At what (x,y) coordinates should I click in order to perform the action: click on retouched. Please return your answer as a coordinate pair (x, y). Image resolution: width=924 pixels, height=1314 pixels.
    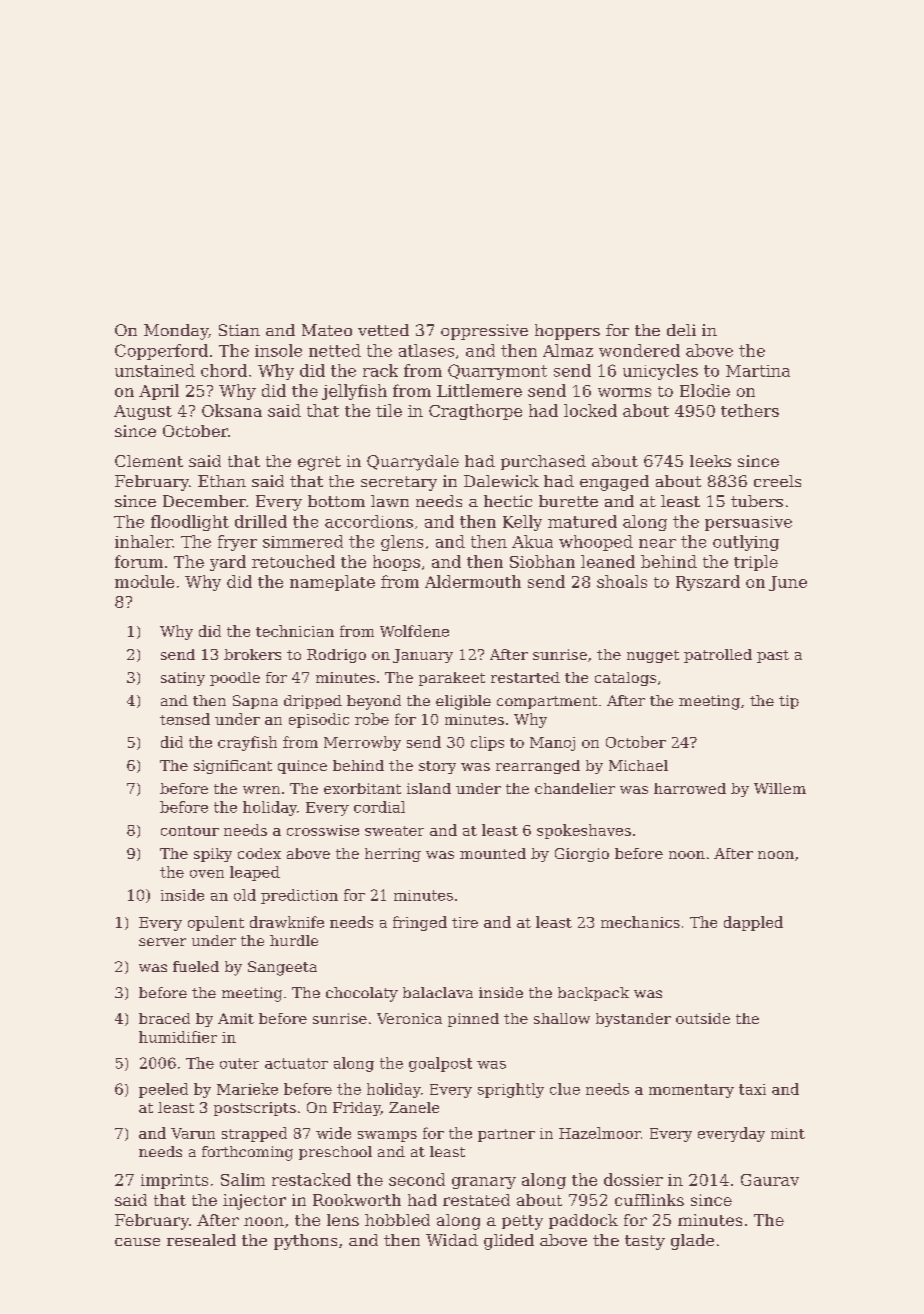
    Looking at the image, I should click on (293, 561).
